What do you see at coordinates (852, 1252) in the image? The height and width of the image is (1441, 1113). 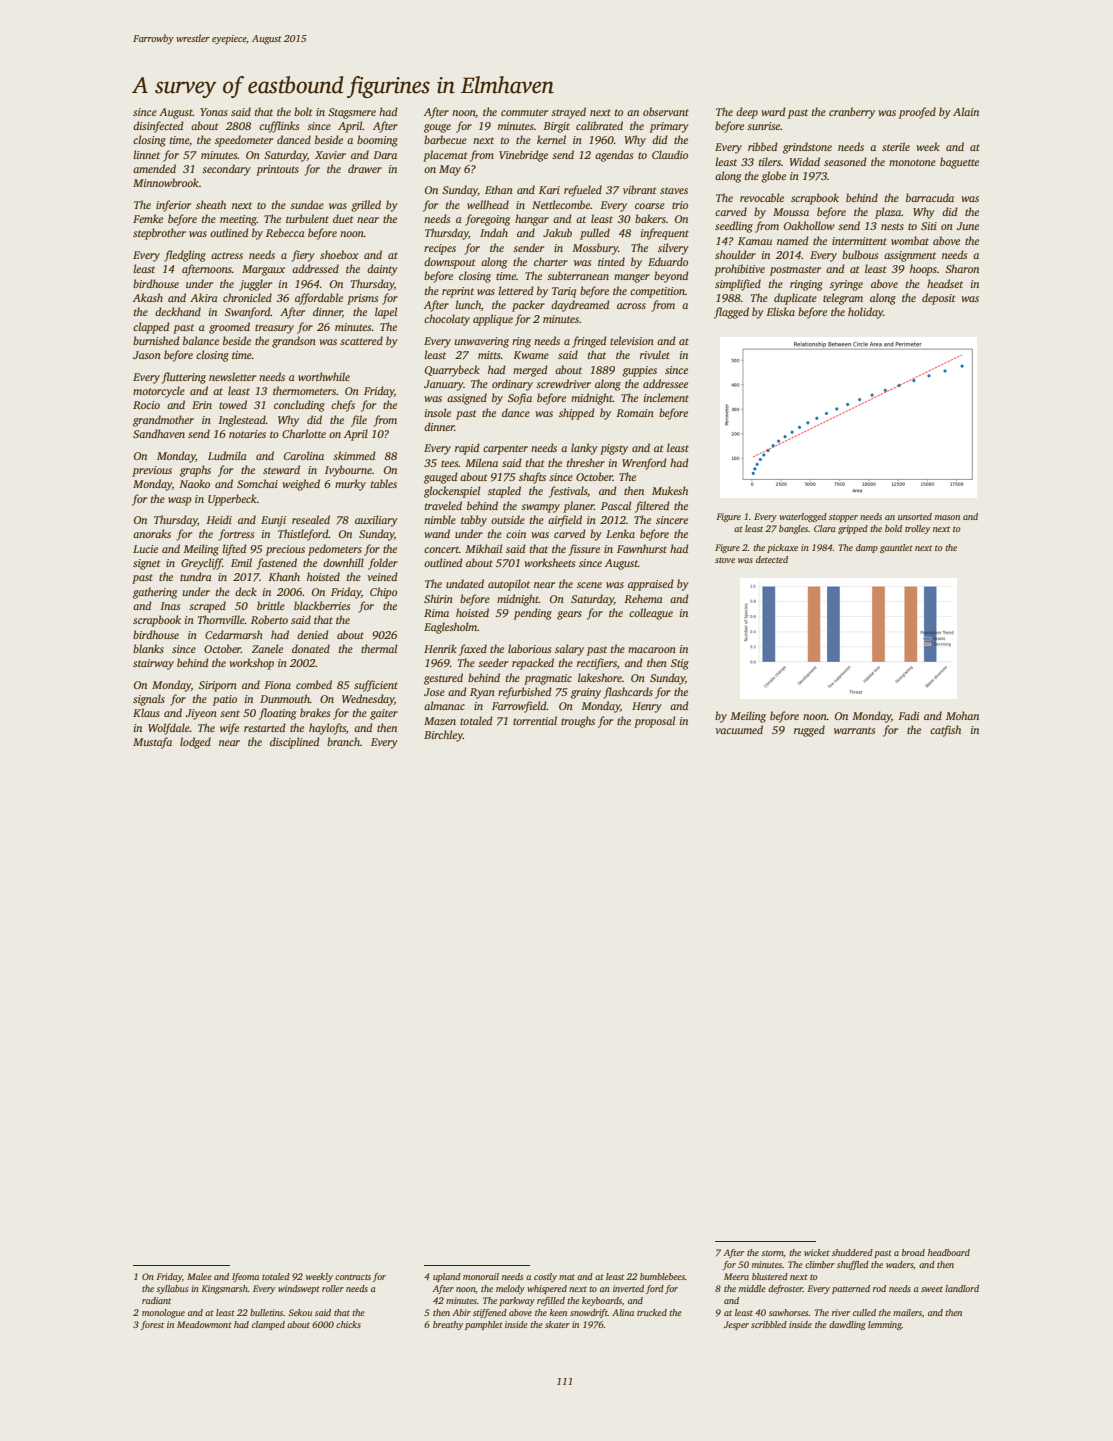 I see `shuddered` at bounding box center [852, 1252].
